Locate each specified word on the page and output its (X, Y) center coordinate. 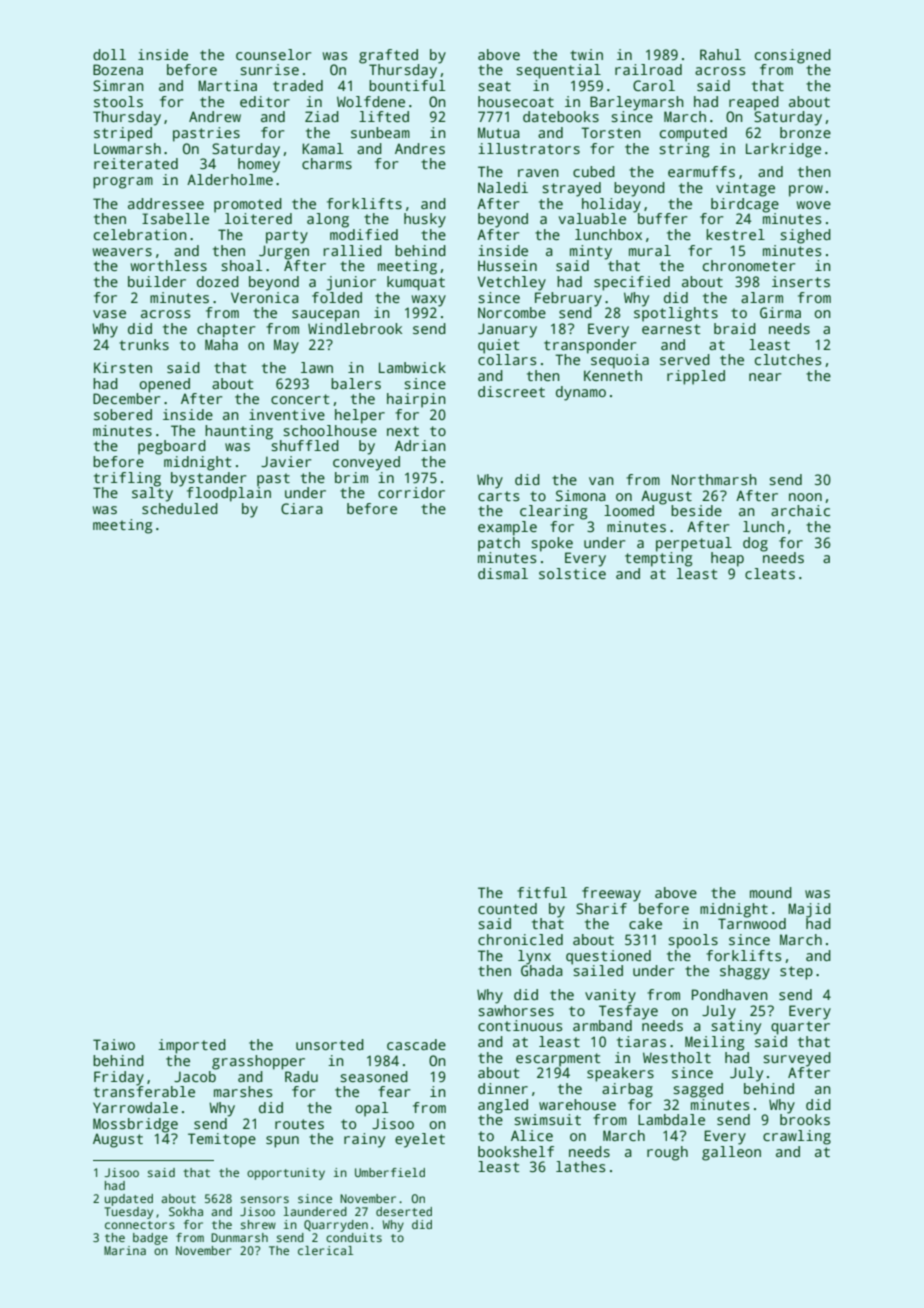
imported (192, 1046)
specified (632, 283)
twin (586, 54)
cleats (770, 573)
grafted (388, 56)
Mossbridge (135, 1125)
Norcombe (512, 312)
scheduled (180, 508)
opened (164, 385)
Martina (227, 85)
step (796, 973)
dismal (503, 573)
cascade (416, 1044)
